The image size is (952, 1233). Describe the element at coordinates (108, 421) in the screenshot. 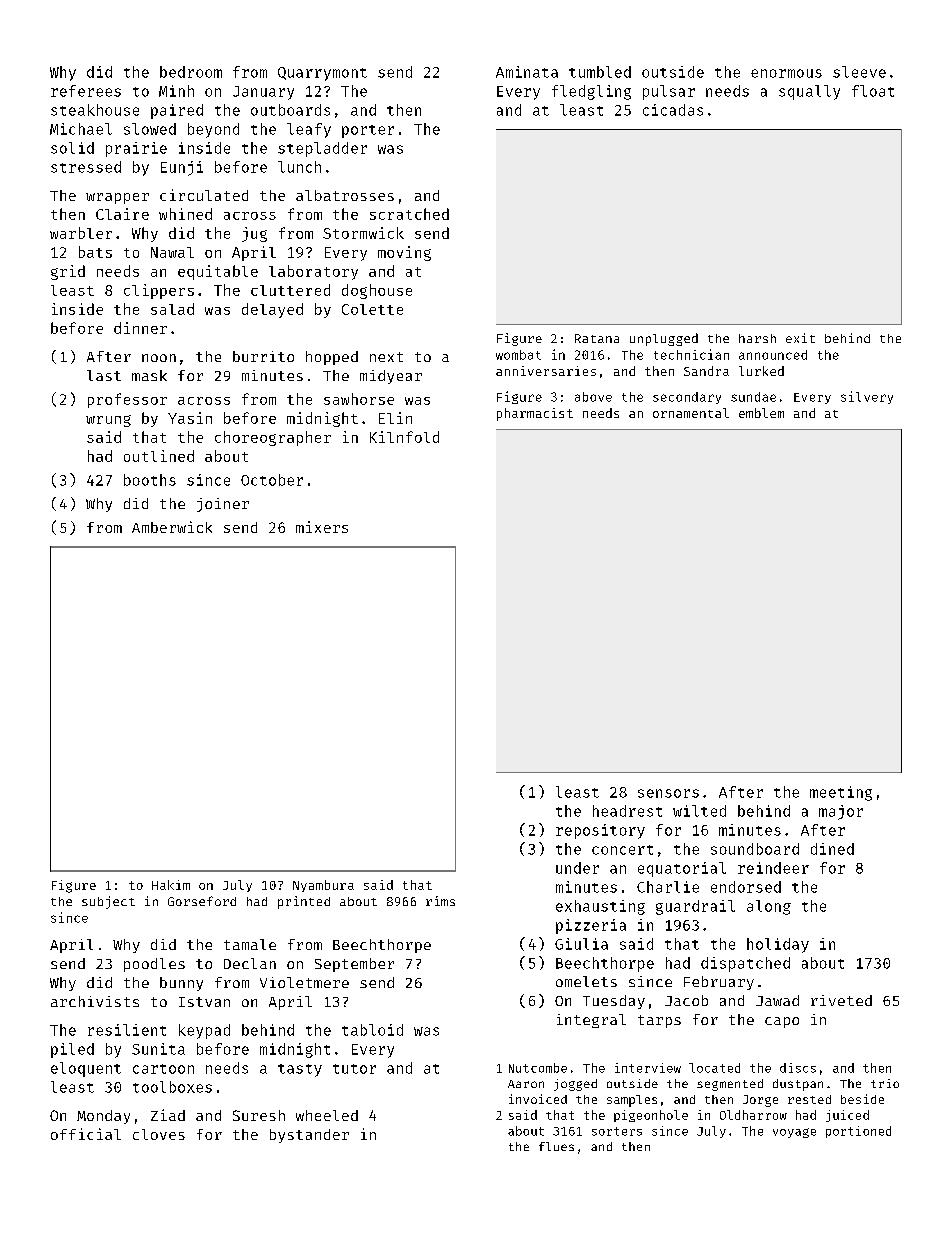

I see `wrung` at that location.
